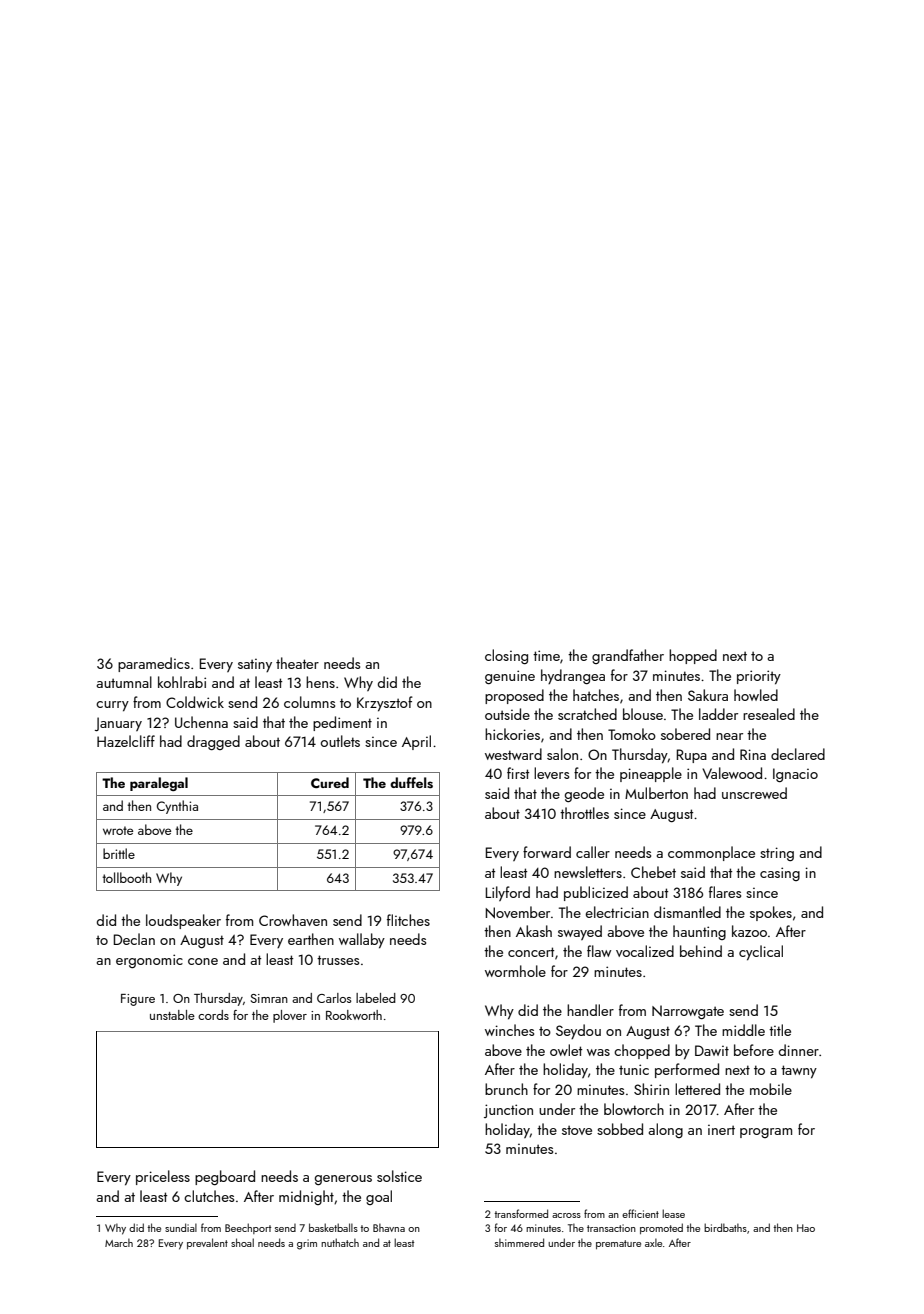 The height and width of the screenshot is (1314, 924). I want to click on Rookworth, so click(354, 1015).
